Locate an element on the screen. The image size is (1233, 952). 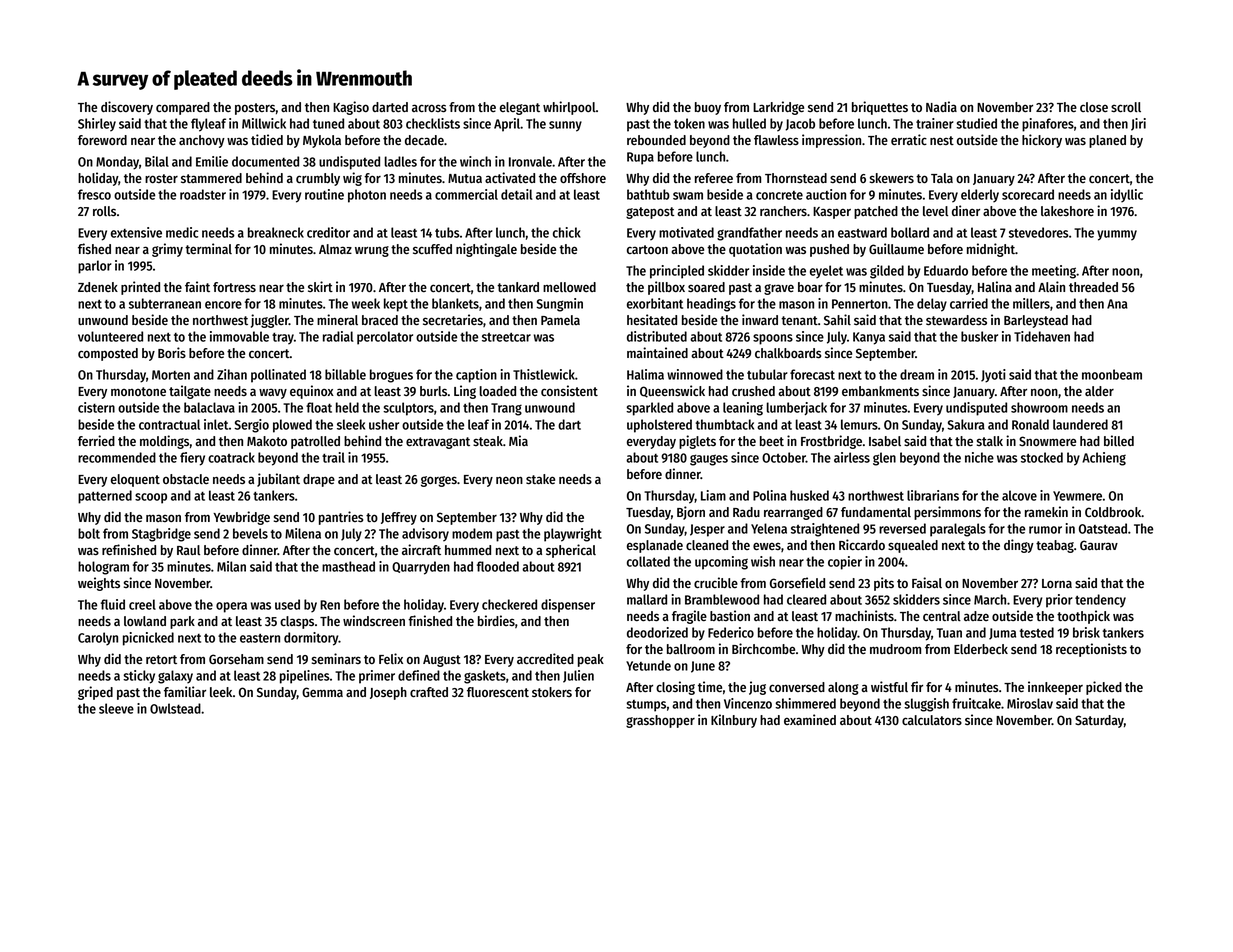
aircraft is located at coordinates (421, 549).
